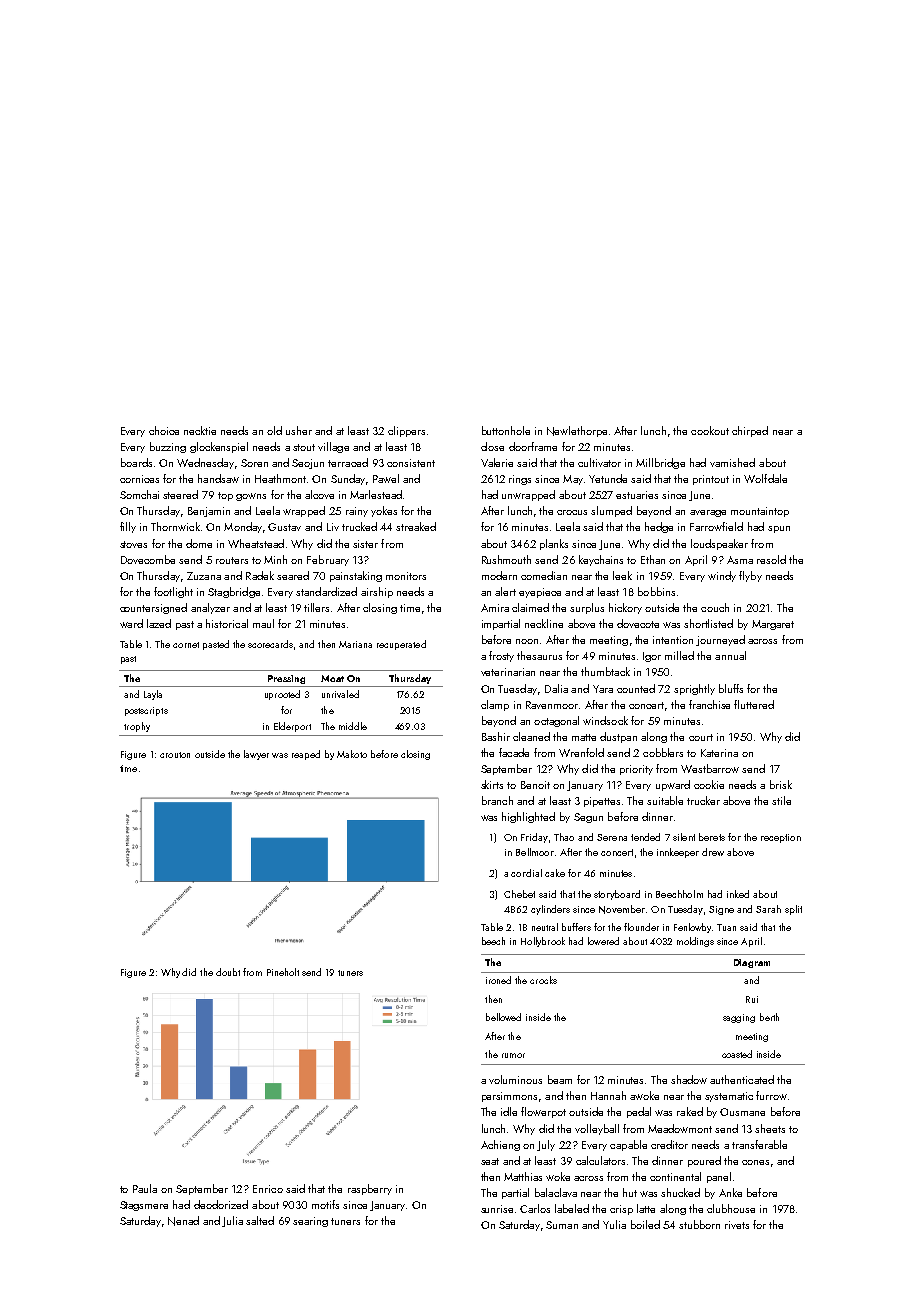 This screenshot has height=1308, width=924. I want to click on Pineholt, so click(283, 972).
